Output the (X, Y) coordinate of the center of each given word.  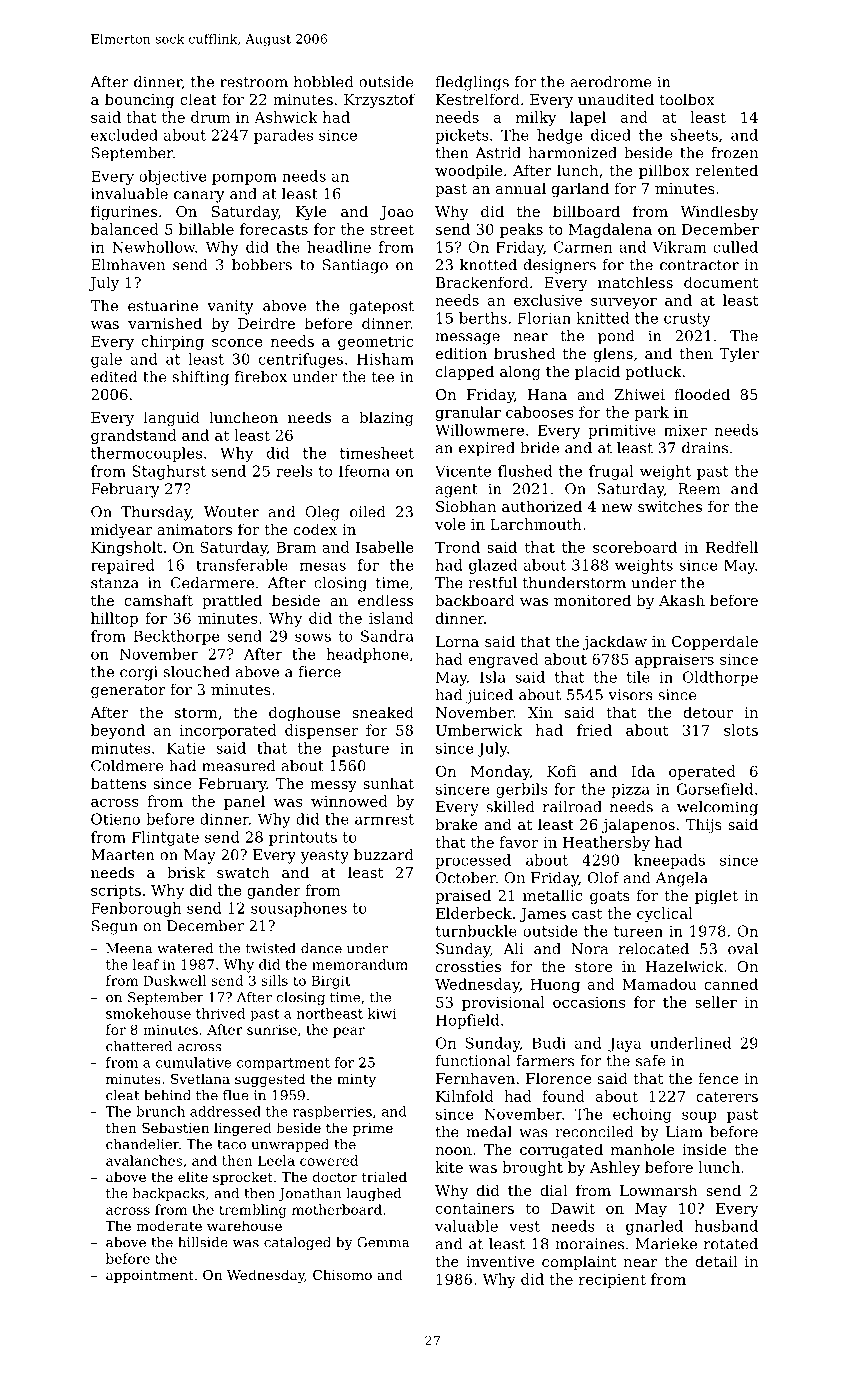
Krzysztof (379, 101)
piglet (716, 897)
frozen (734, 153)
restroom (254, 82)
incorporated (228, 731)
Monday (500, 772)
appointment (150, 1276)
